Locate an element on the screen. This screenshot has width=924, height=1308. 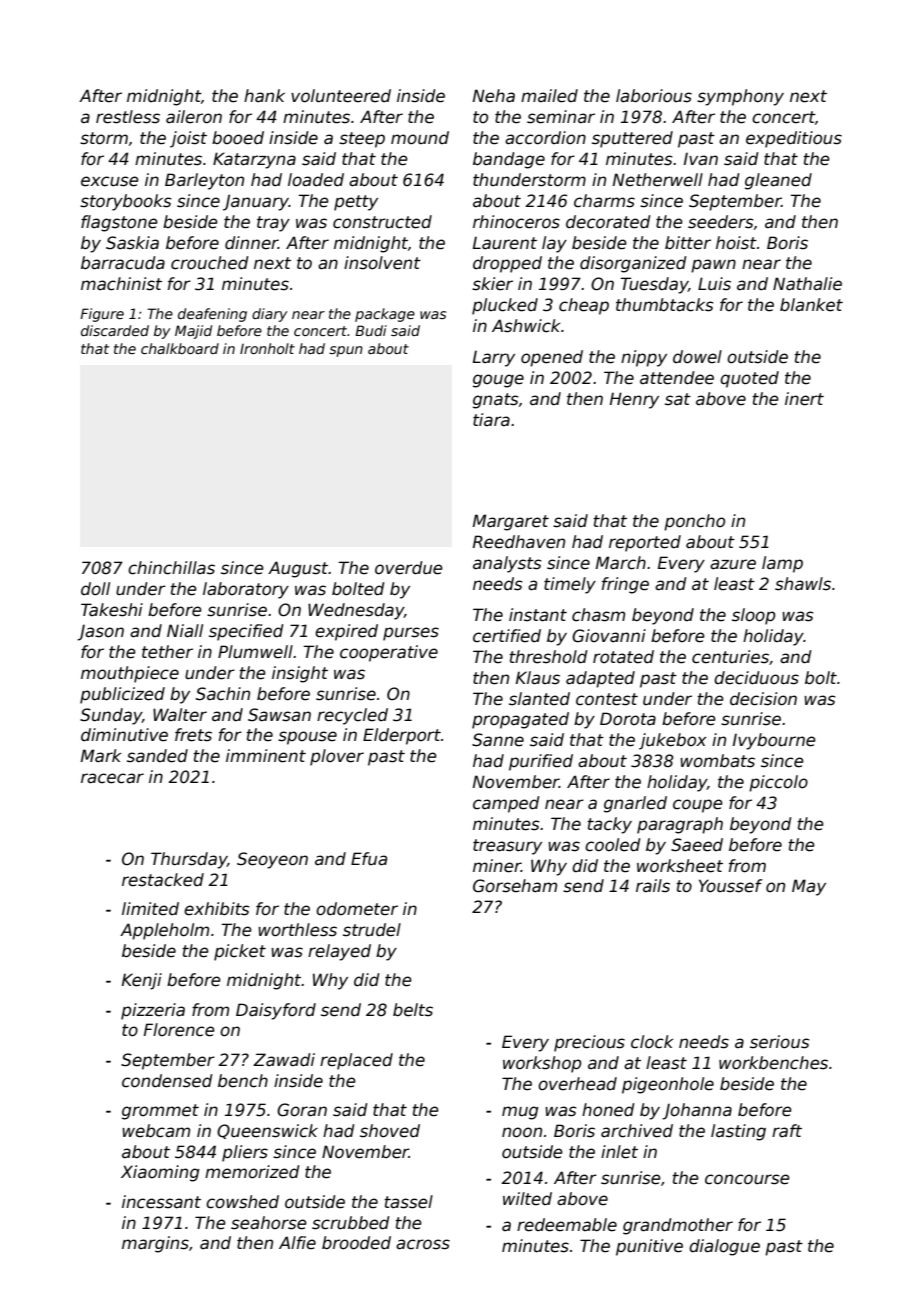
centuries is located at coordinates (730, 657).
